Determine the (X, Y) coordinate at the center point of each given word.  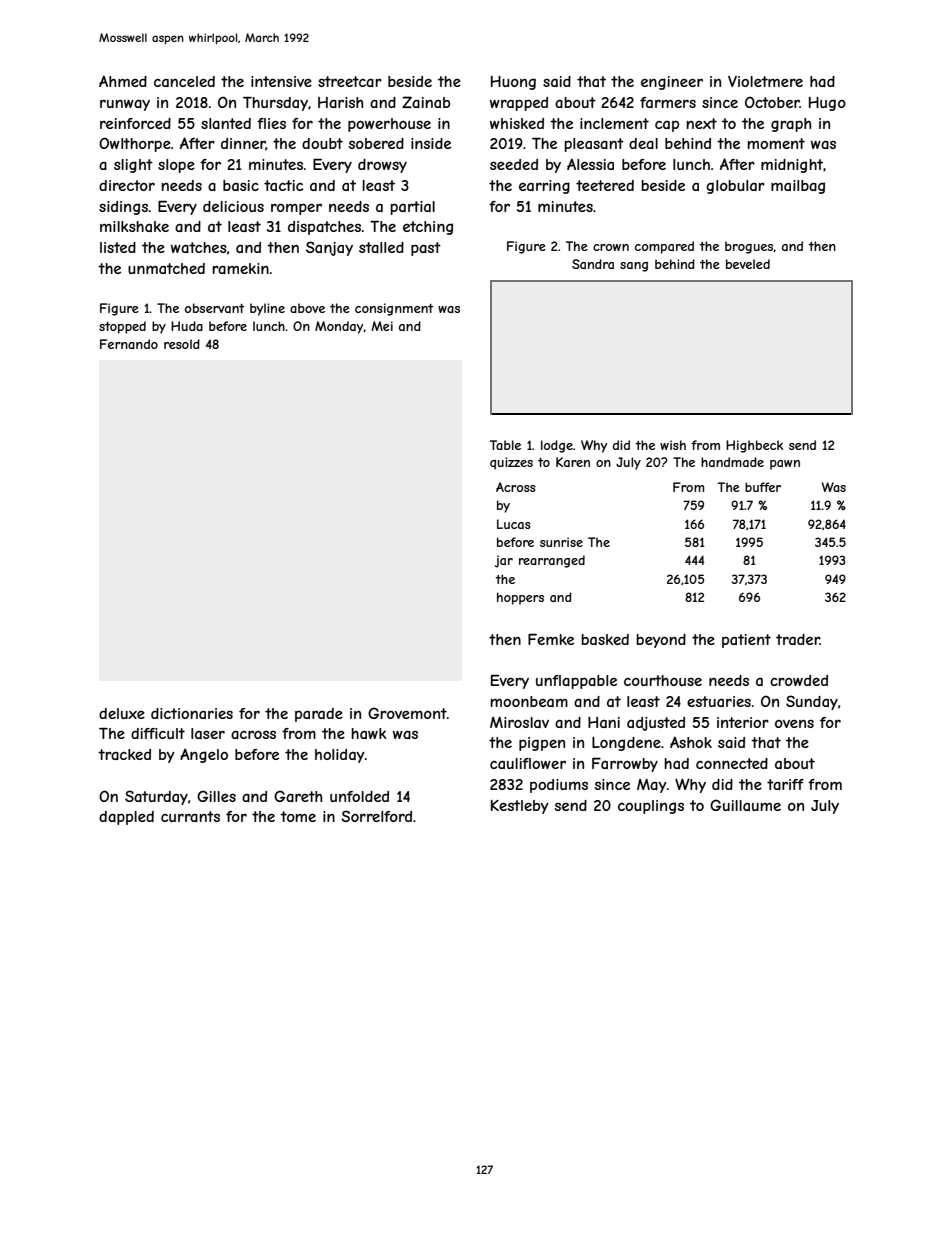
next (701, 123)
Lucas (514, 524)
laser (208, 733)
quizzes (511, 463)
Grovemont (407, 713)
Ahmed (123, 81)
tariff (785, 784)
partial (412, 208)
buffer (763, 487)
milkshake (134, 226)
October (772, 102)
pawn (785, 465)
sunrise (561, 542)
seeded (514, 164)
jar (504, 561)
